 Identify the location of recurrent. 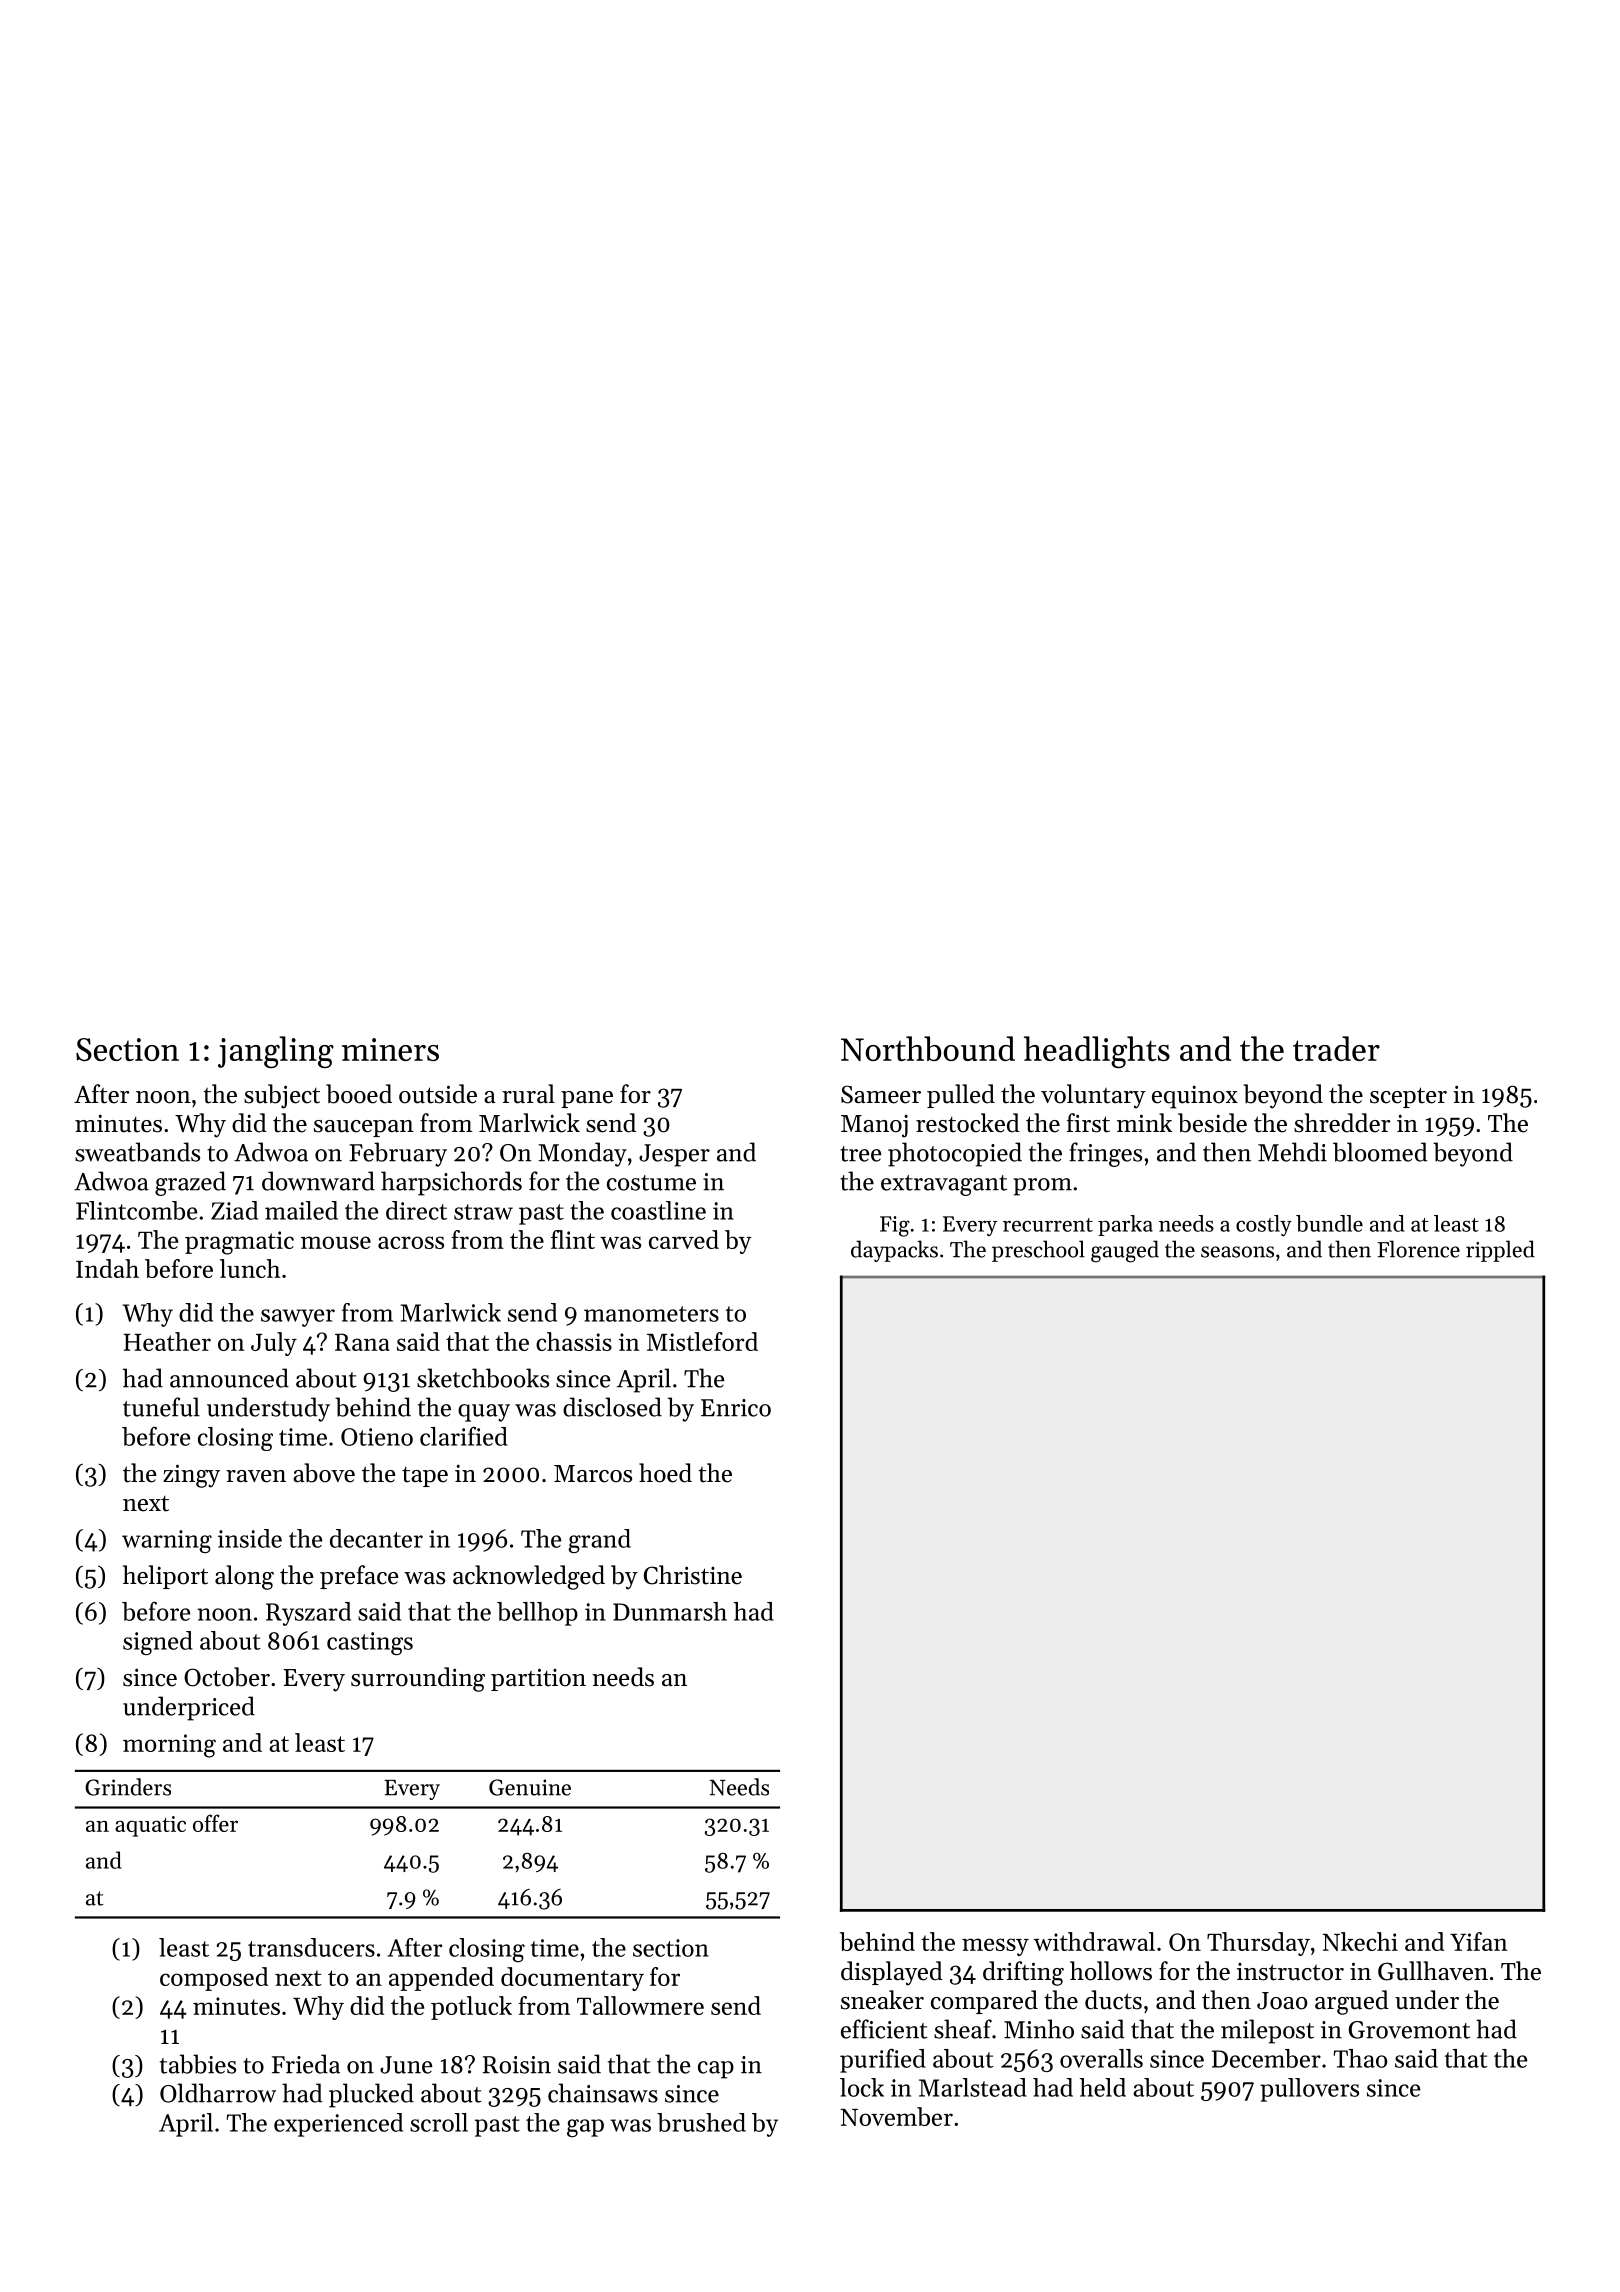
(1048, 1225).
